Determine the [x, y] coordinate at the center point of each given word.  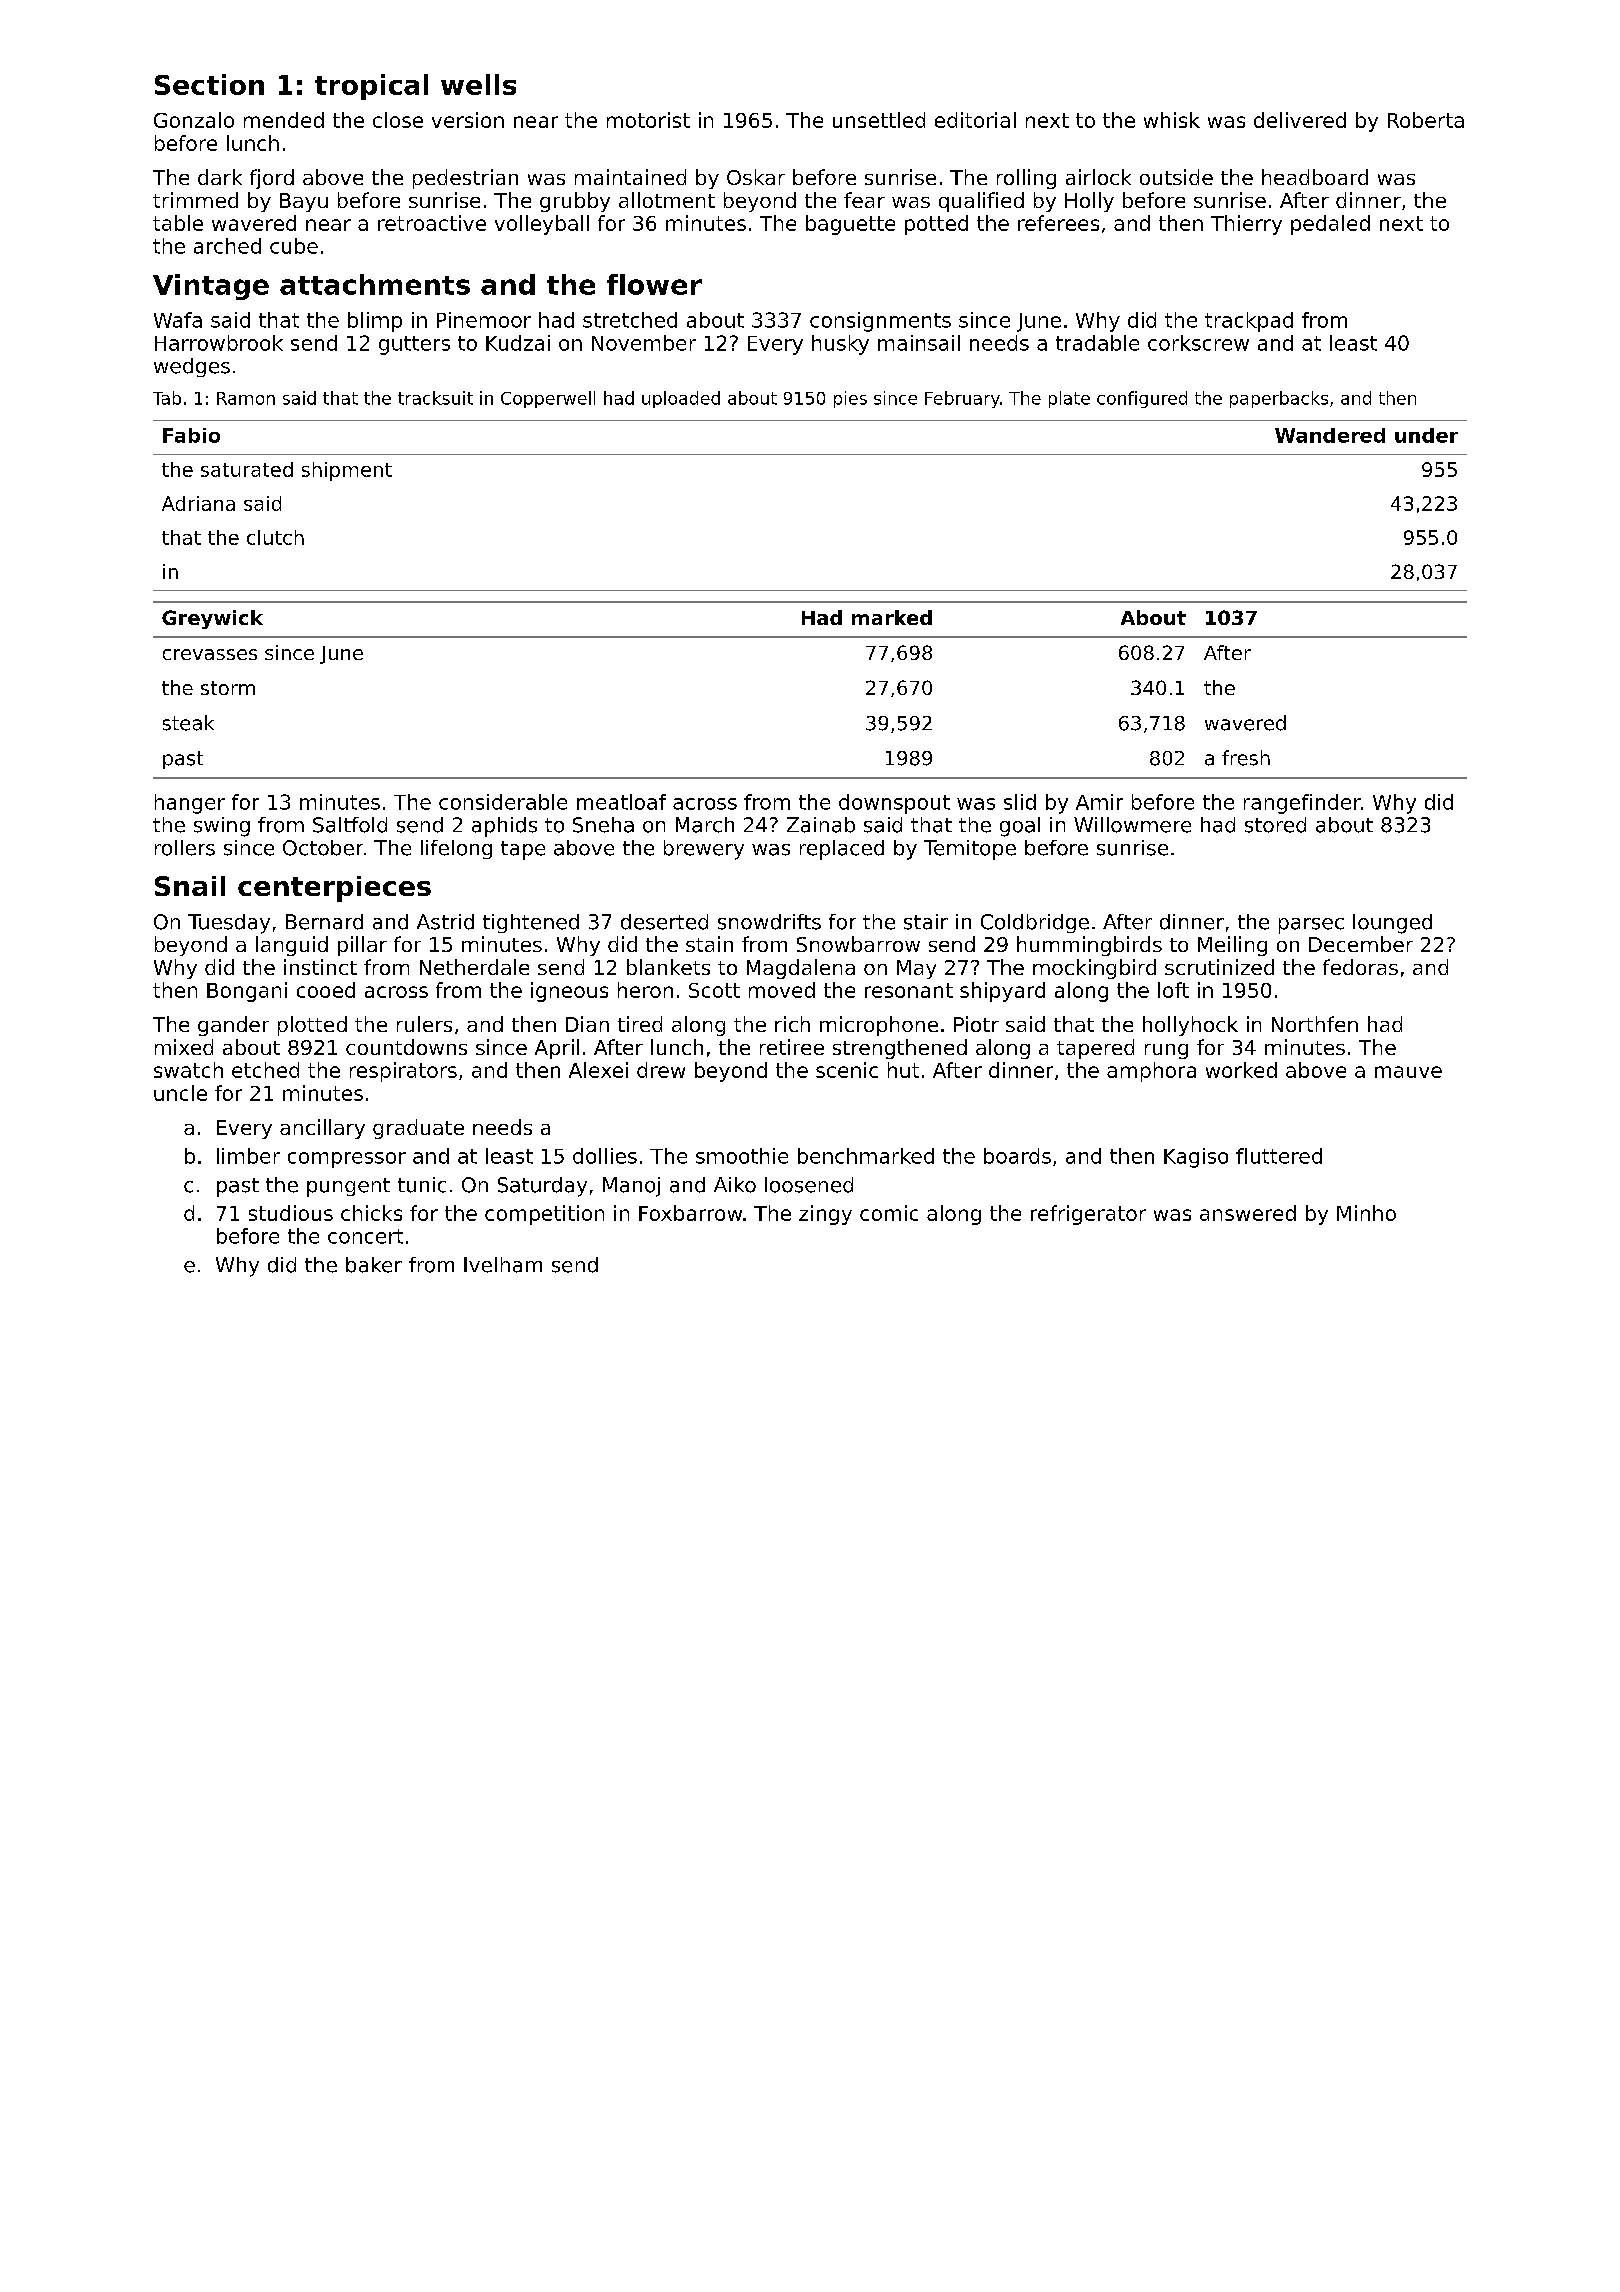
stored [1275, 825]
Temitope [970, 850]
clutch [275, 537]
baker [374, 1265]
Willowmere [1132, 825]
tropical [371, 87]
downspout [894, 804]
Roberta [1426, 120]
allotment [667, 200]
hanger [190, 804]
